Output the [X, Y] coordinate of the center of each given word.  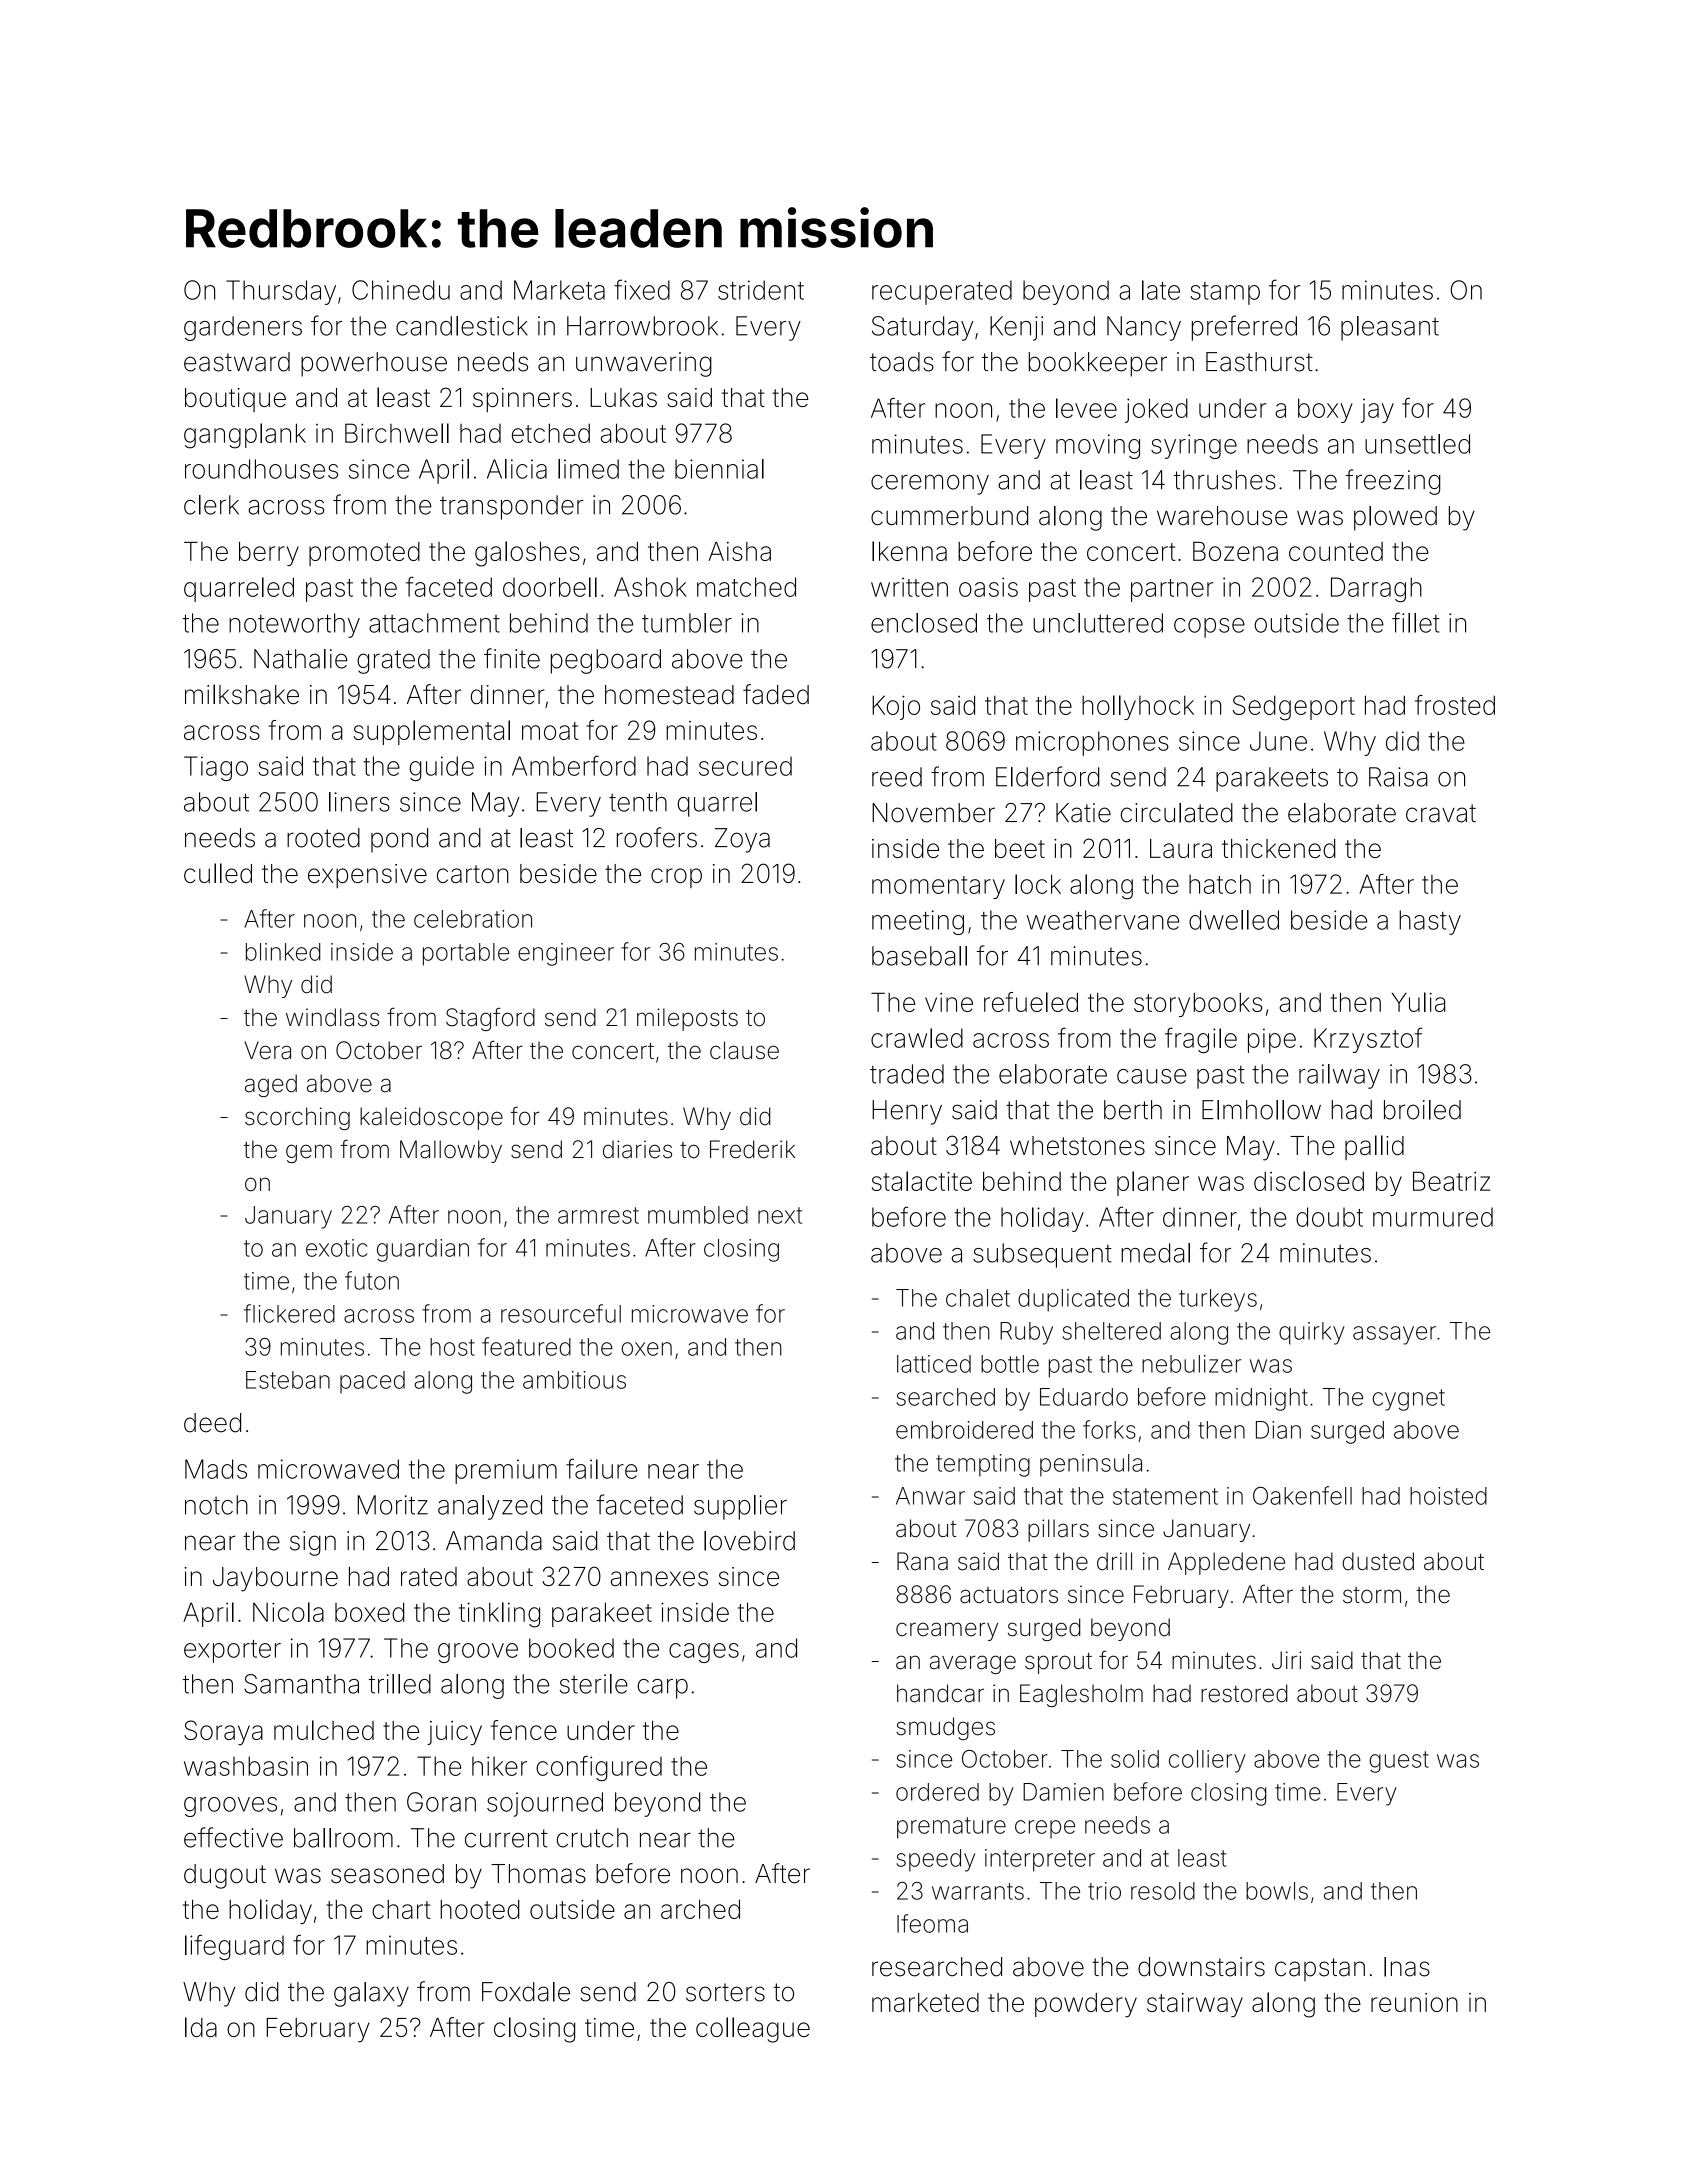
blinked [283, 952]
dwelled [1234, 920]
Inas [1407, 1967]
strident [761, 290]
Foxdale [526, 1992]
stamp [1225, 293]
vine [949, 1002]
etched [551, 433]
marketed [925, 2002]
